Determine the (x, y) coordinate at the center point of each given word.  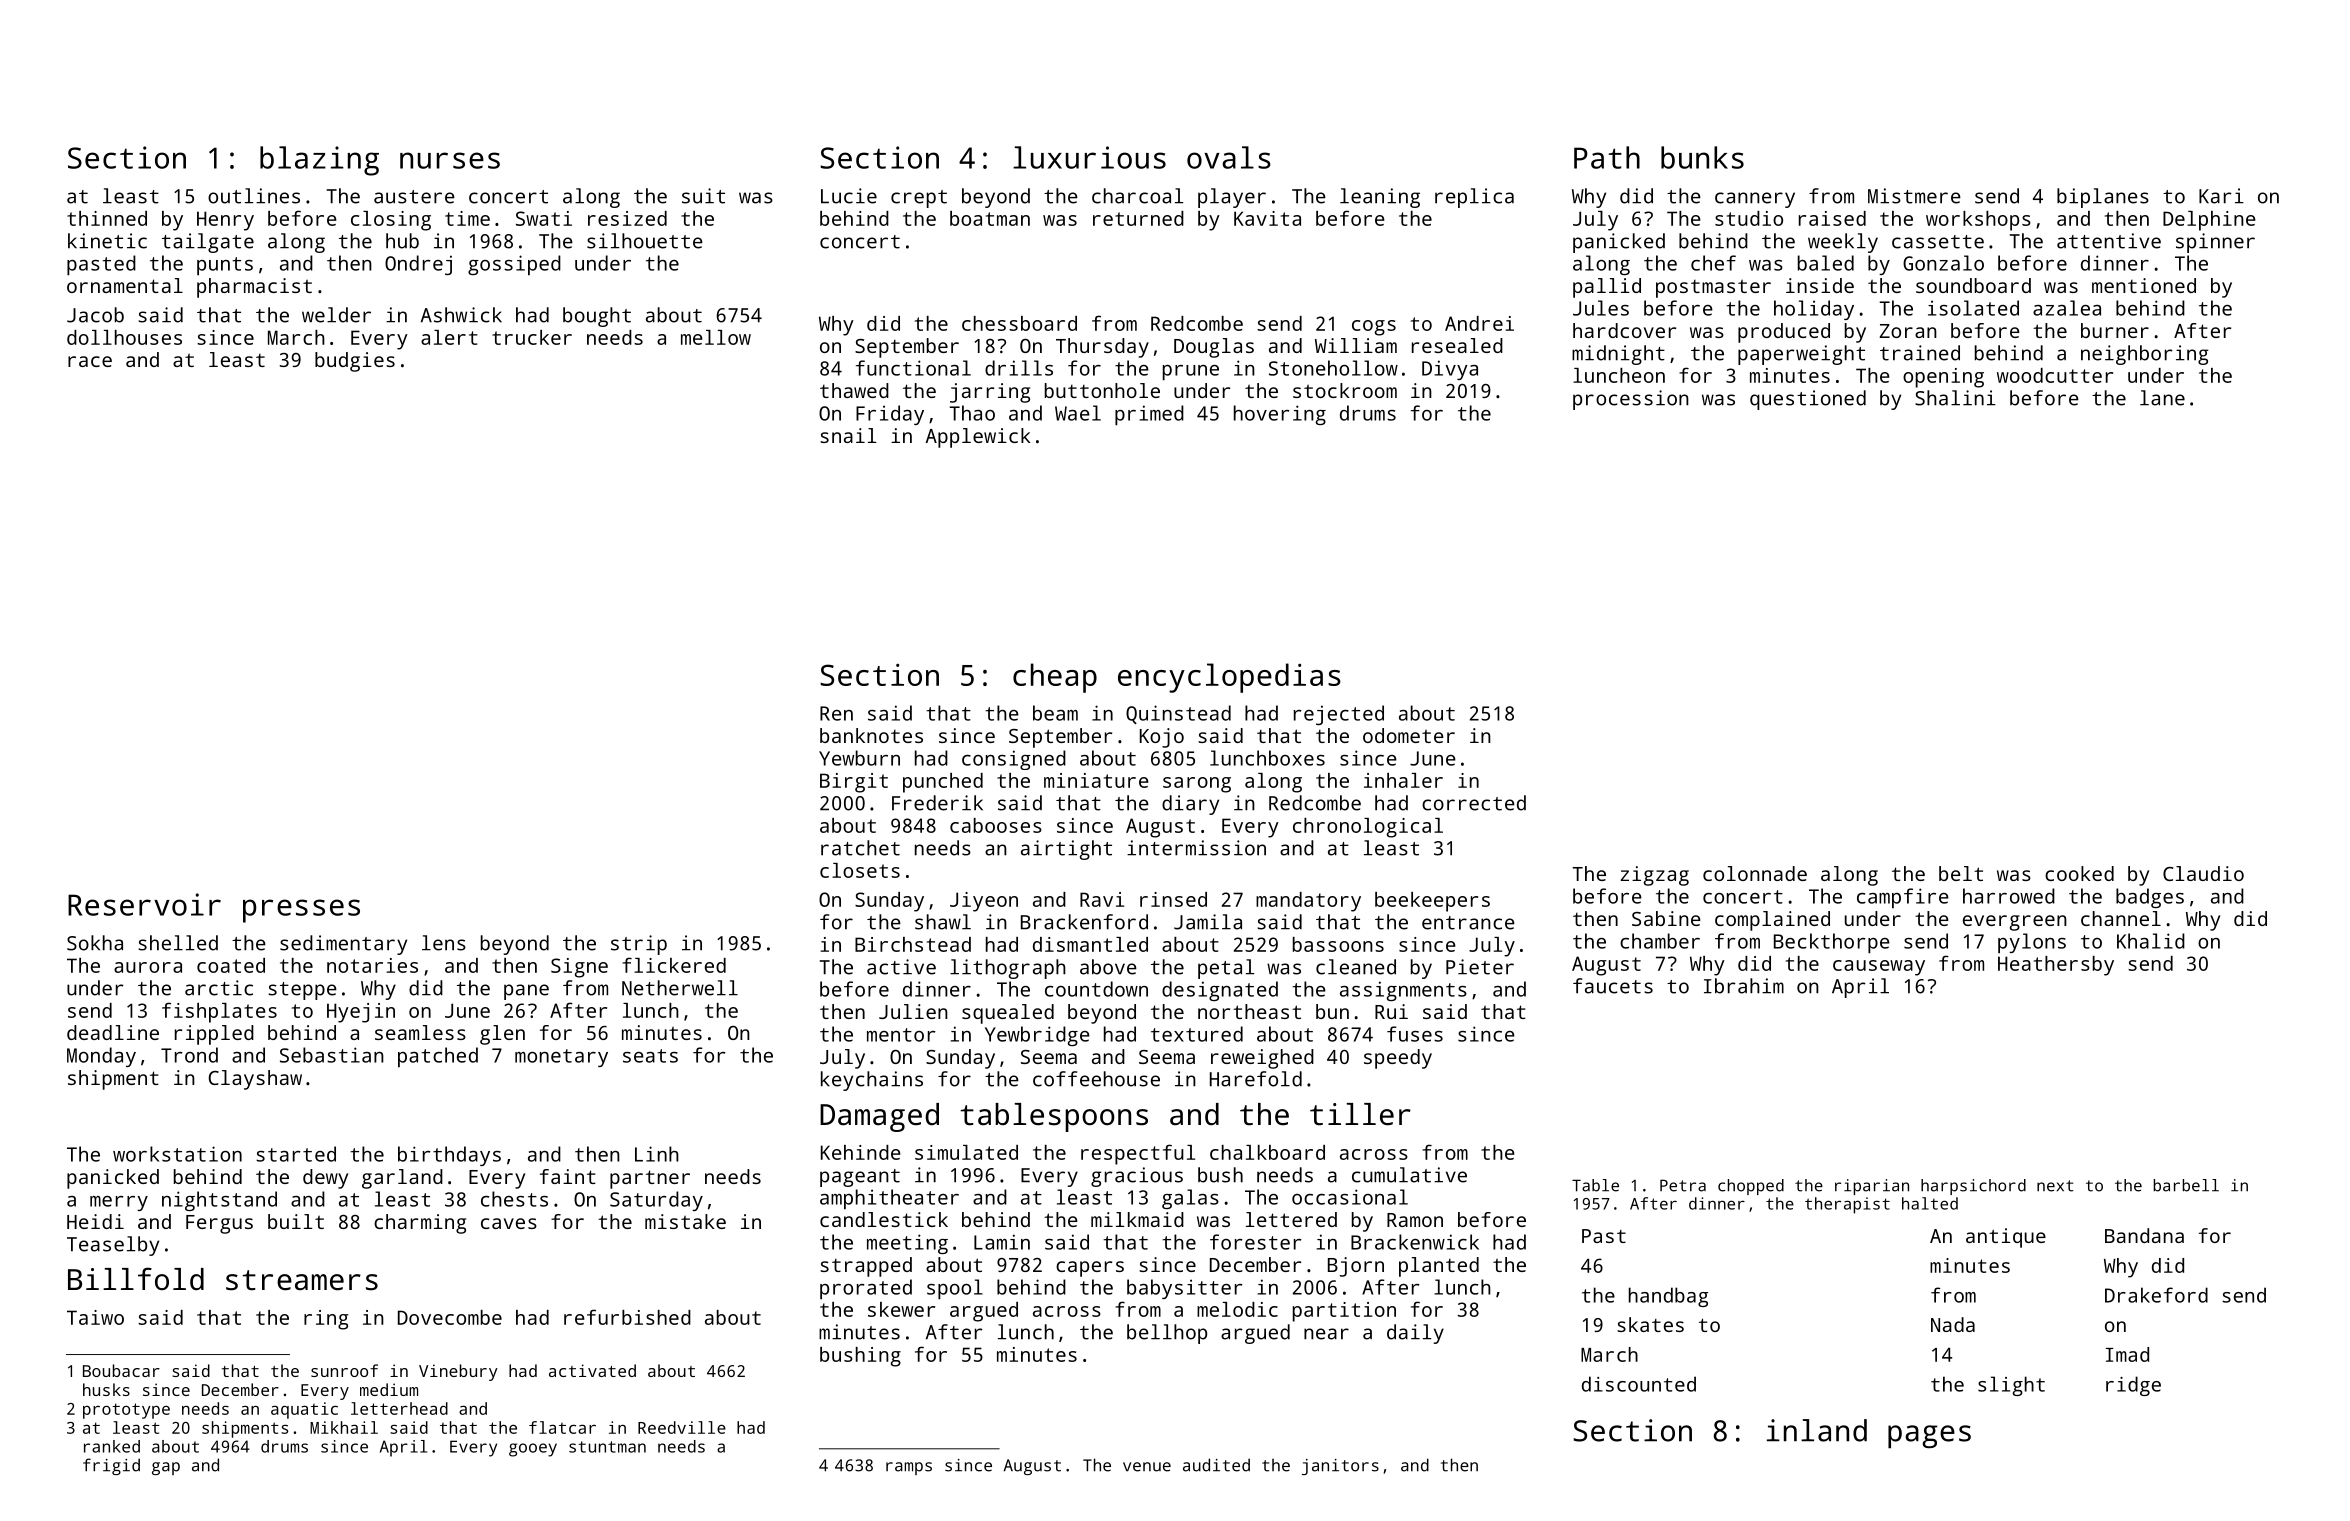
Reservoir (144, 904)
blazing (319, 161)
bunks (1702, 157)
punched (943, 783)
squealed (1008, 1014)
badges (2150, 898)
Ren (836, 713)
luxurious (1089, 157)
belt (1961, 873)
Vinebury (458, 1372)
